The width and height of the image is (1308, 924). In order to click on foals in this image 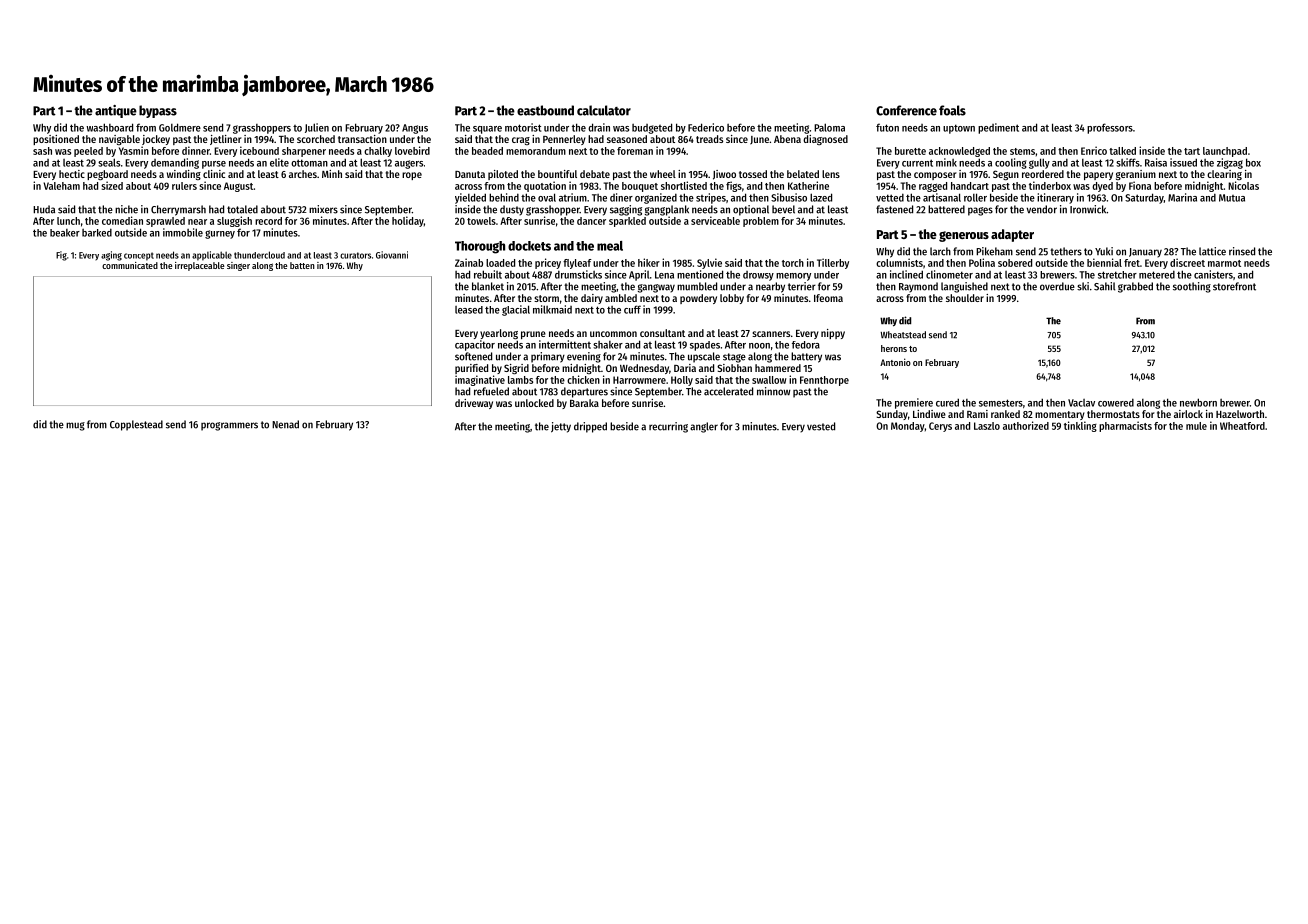, I will do `click(952, 110)`.
